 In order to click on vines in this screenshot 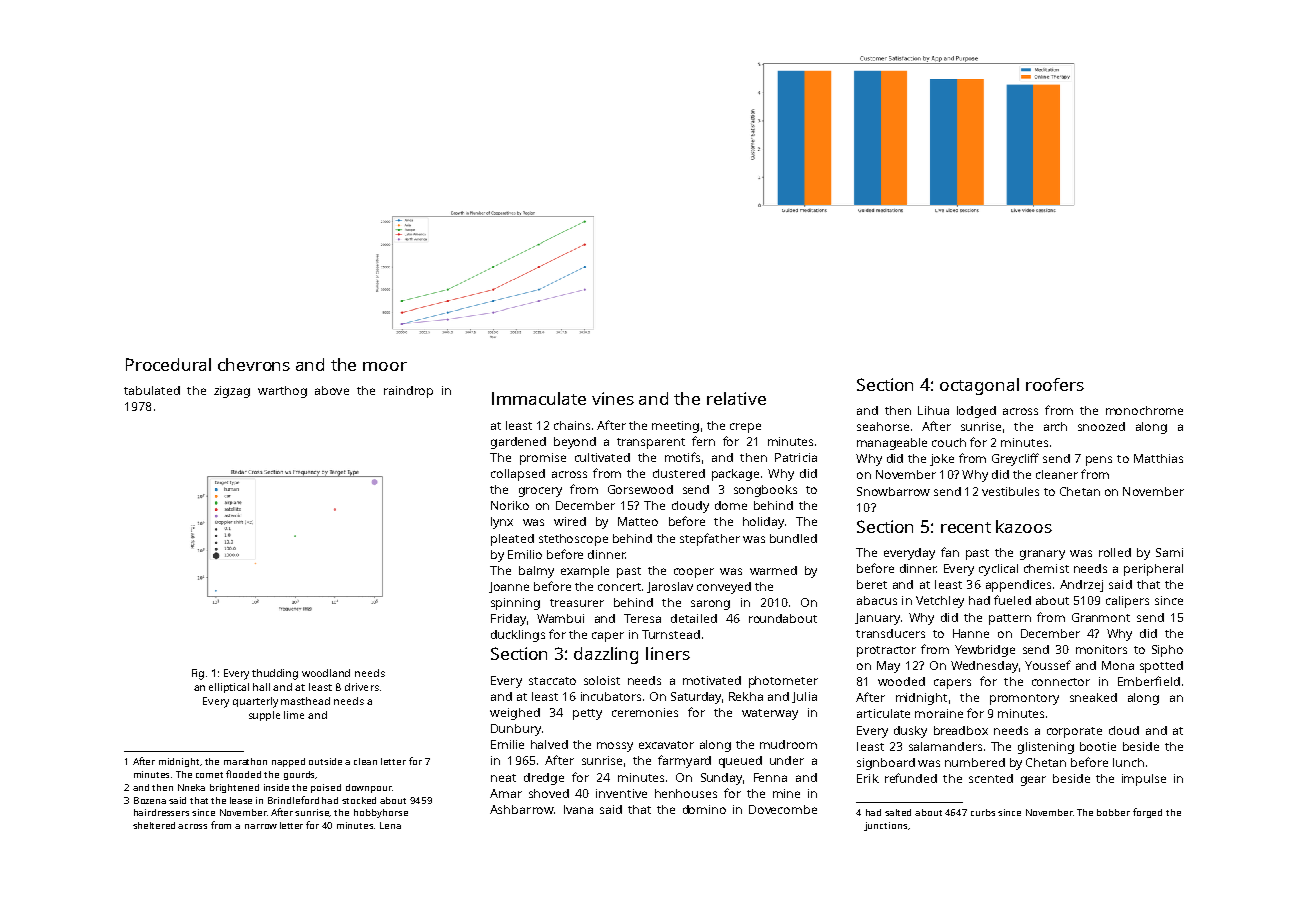, I will do `click(613, 398)`.
